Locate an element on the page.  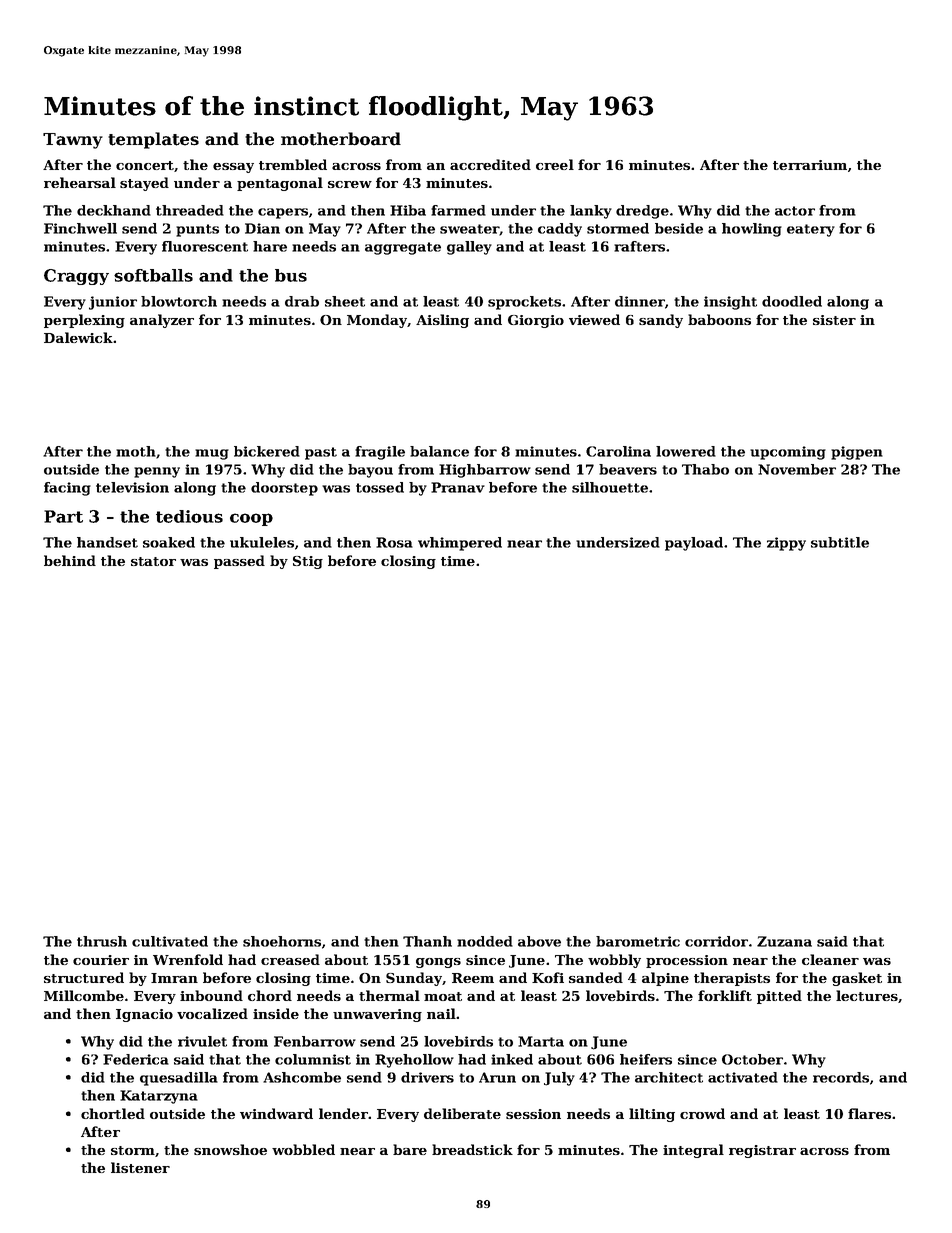
dredge is located at coordinates (642, 212).
